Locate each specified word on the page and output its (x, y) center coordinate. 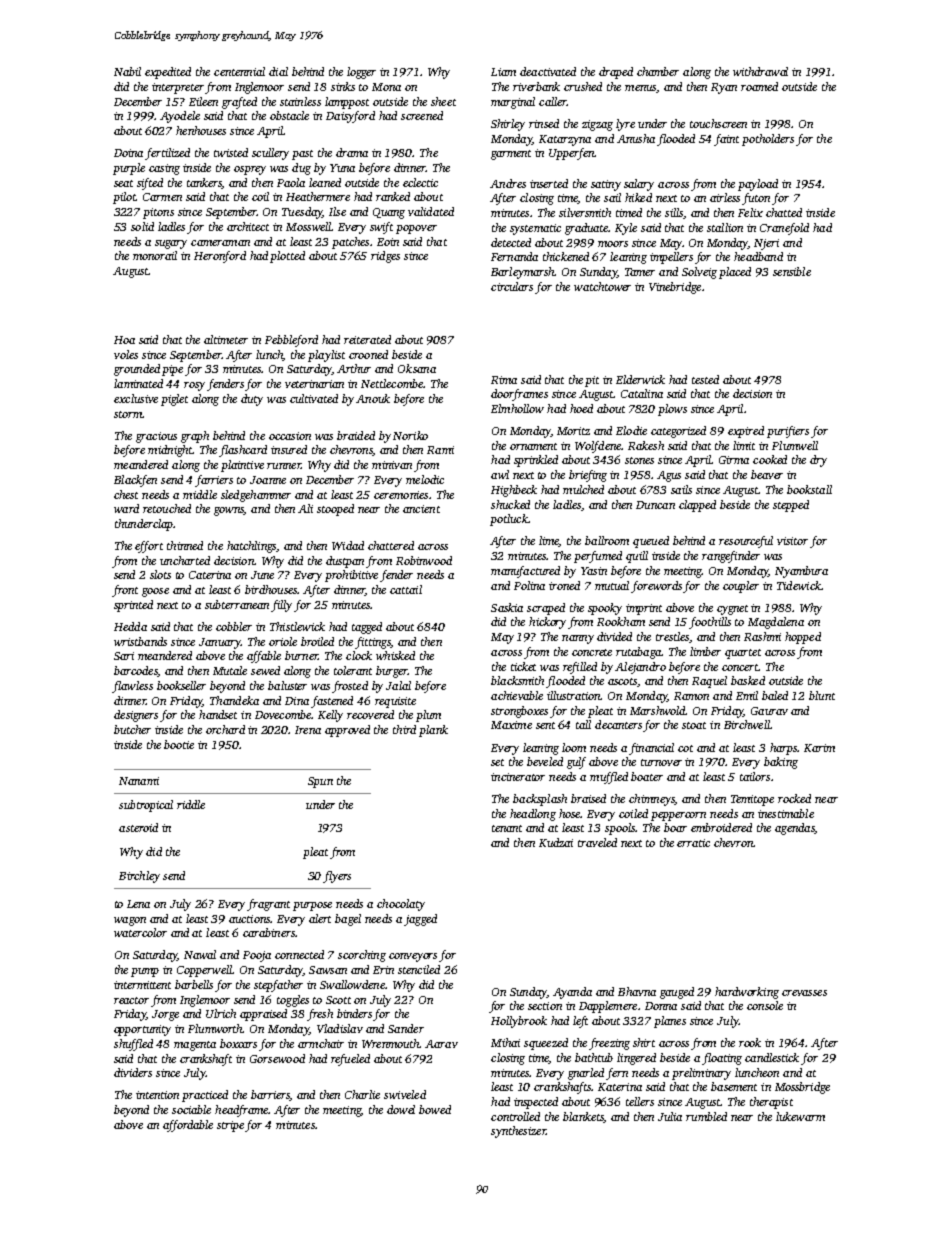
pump (145, 972)
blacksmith (517, 680)
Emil (747, 695)
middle (200, 494)
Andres (508, 183)
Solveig (699, 273)
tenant (507, 828)
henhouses (201, 130)
